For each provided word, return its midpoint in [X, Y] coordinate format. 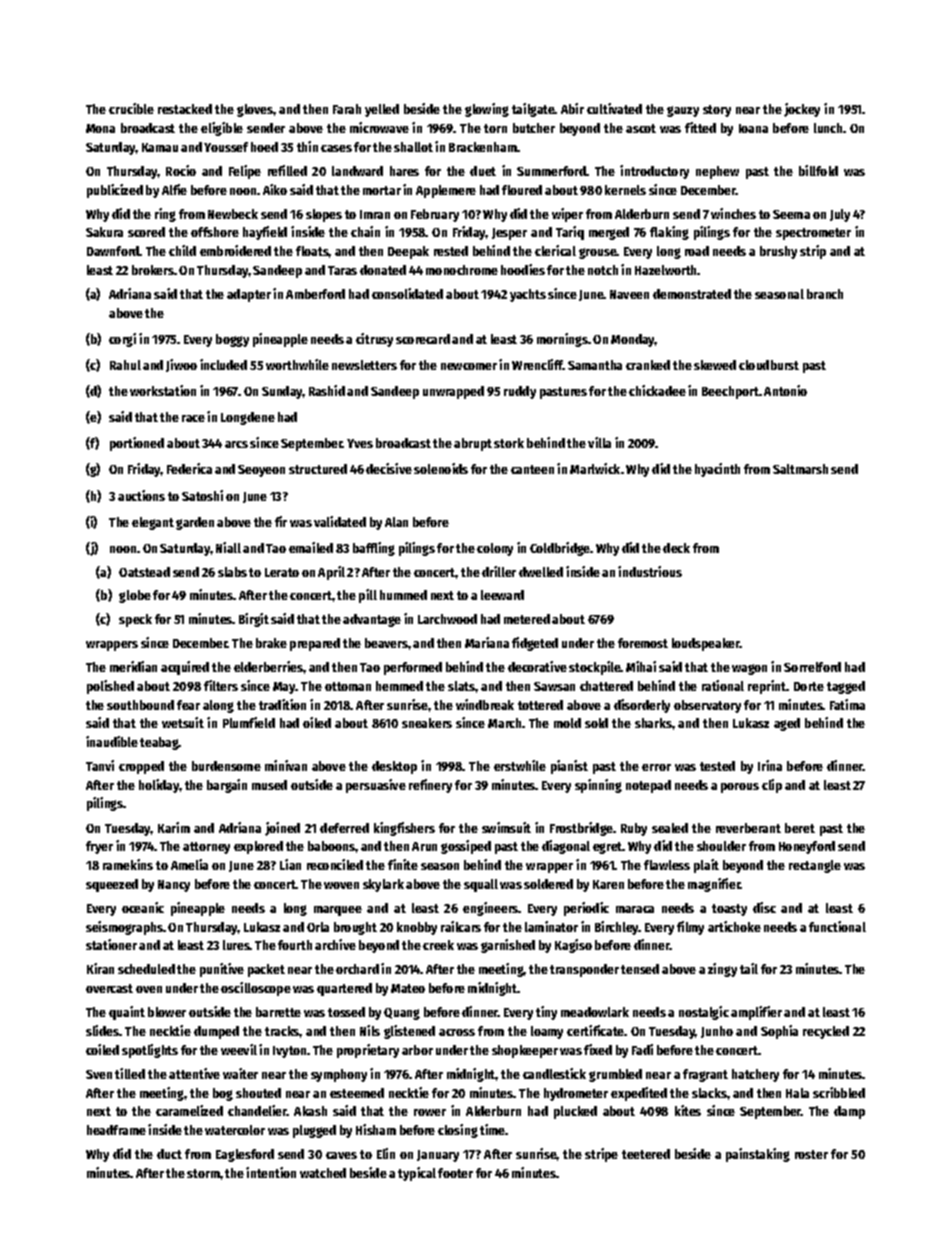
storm [203, 1173]
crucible [131, 108]
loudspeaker [706, 644]
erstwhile [520, 765]
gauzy [683, 111]
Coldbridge [560, 549]
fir [281, 521]
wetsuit [183, 722]
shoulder [721, 846]
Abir [572, 108]
